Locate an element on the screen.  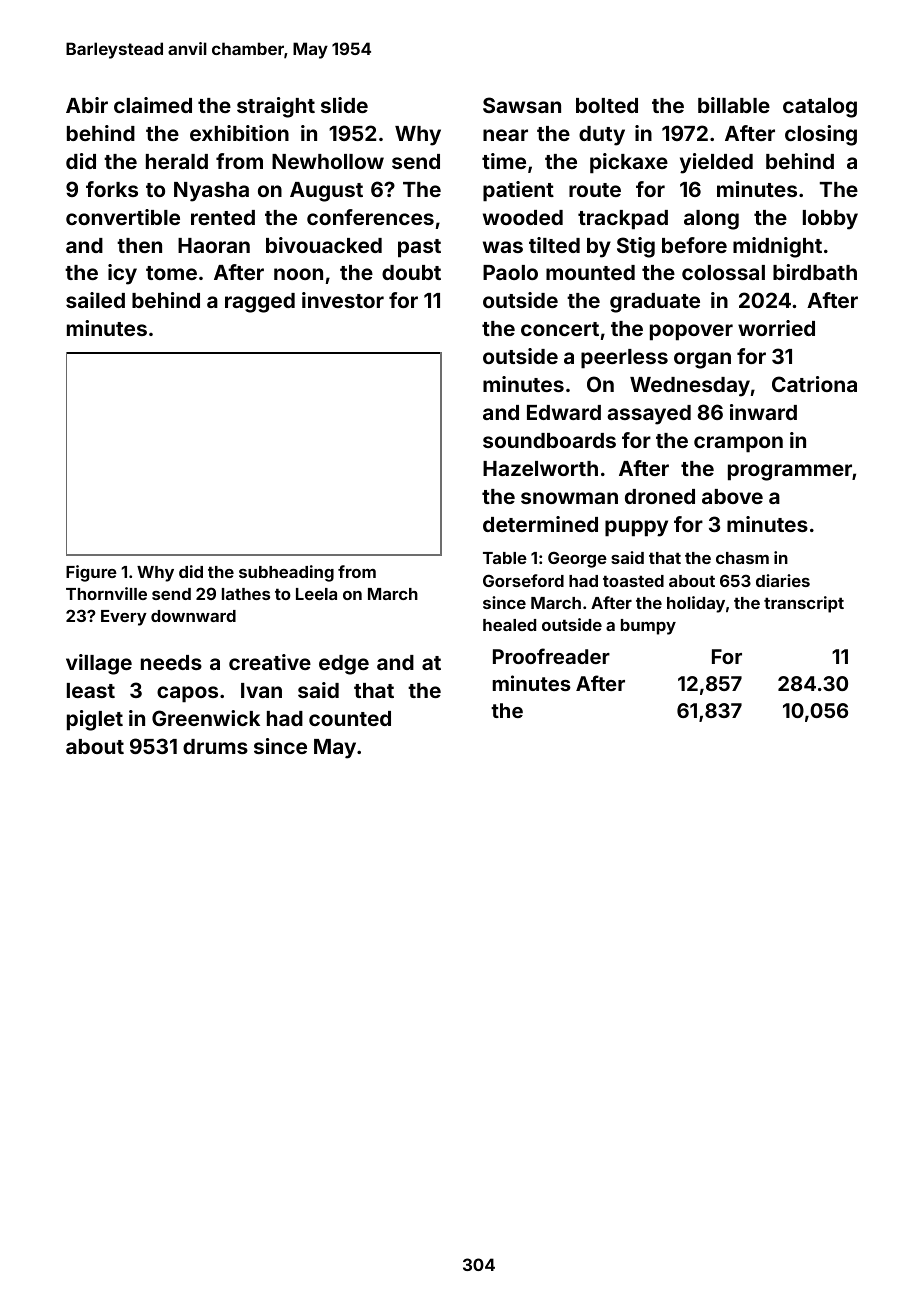
Haoran is located at coordinates (214, 245).
